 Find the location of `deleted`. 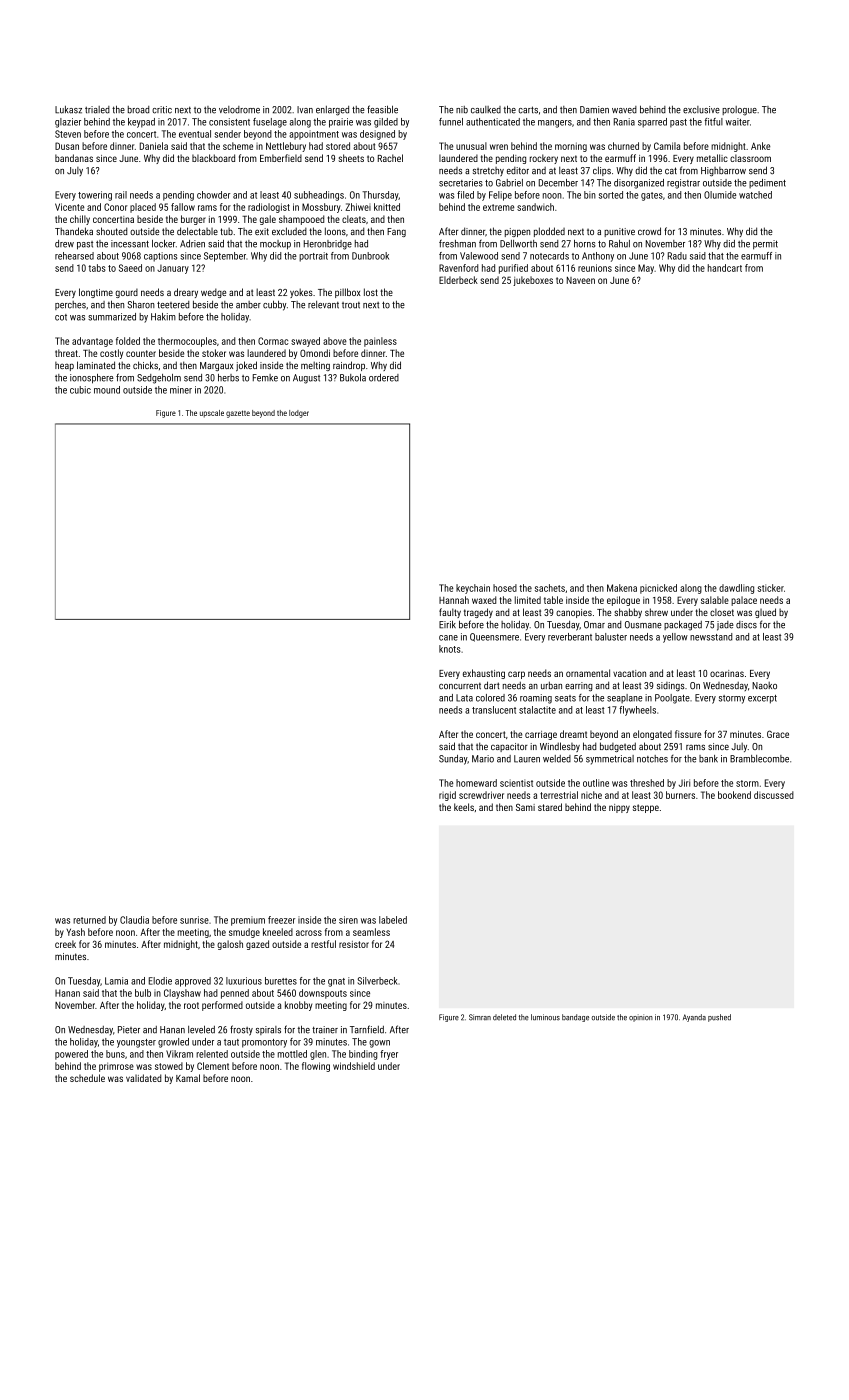

deleted is located at coordinates (504, 1017).
